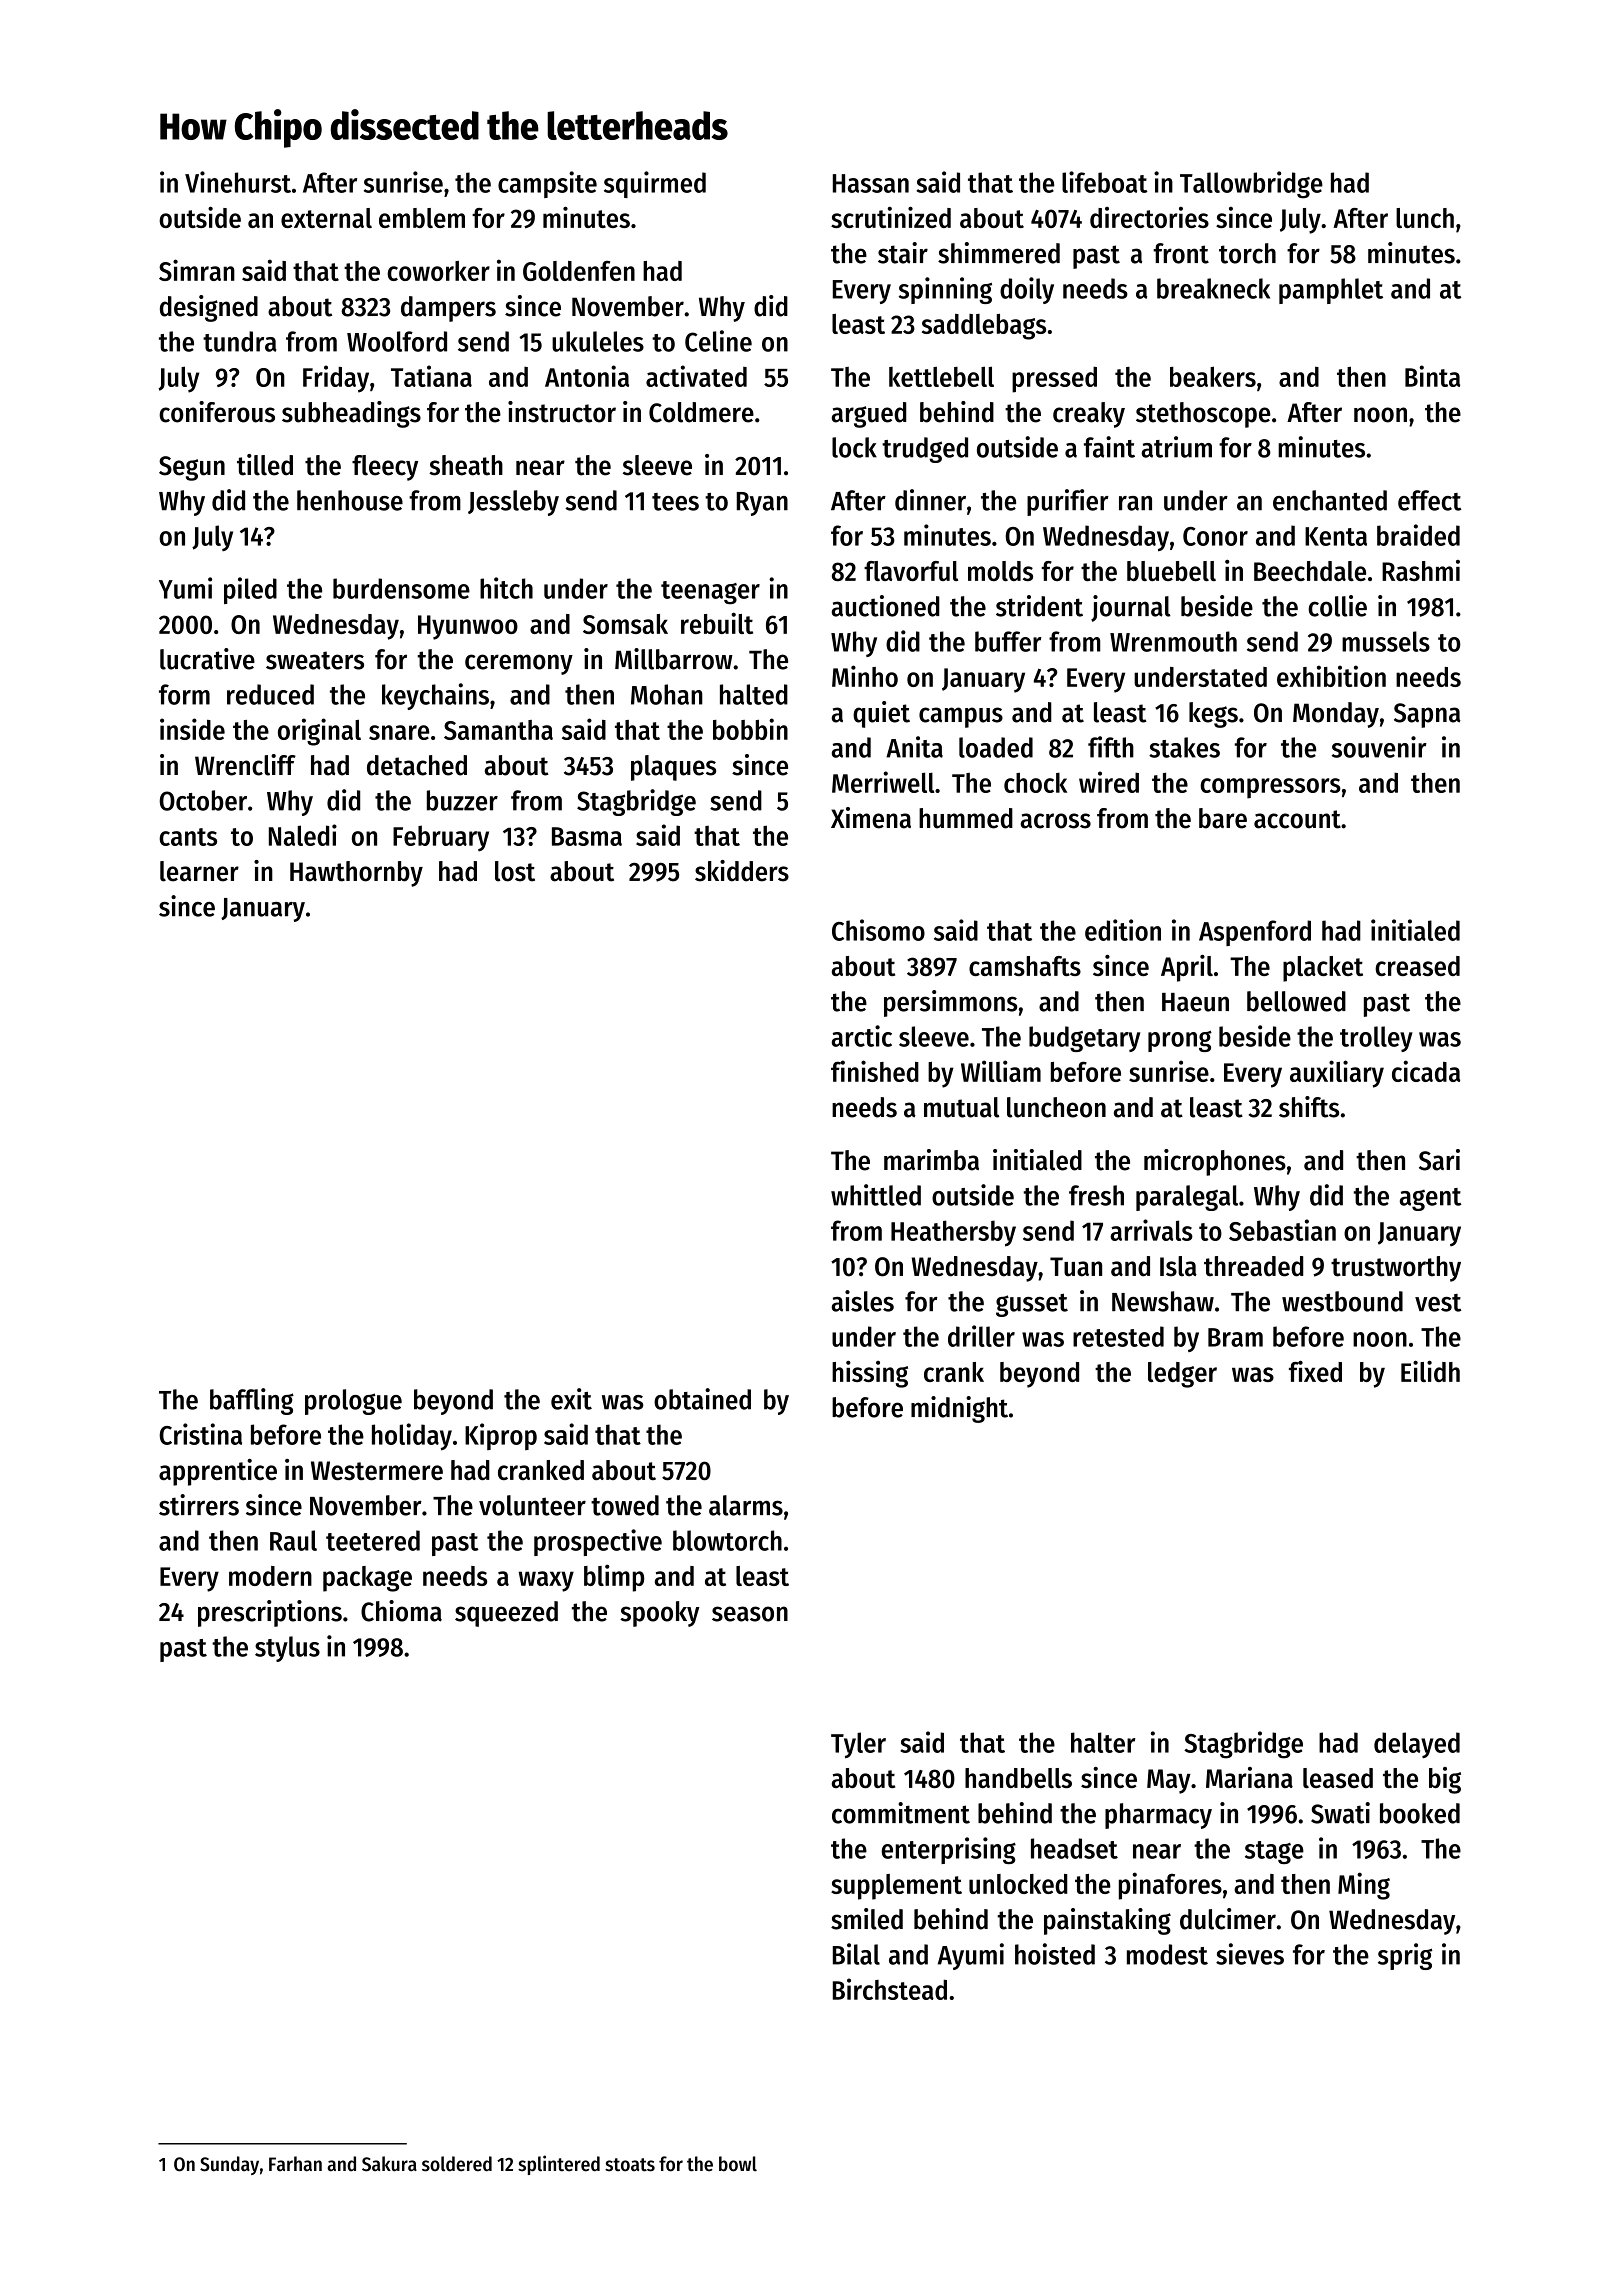 The width and height of the page is (1620, 2292). Describe the element at coordinates (1251, 185) in the page. I see `Tallowbridge` at that location.
